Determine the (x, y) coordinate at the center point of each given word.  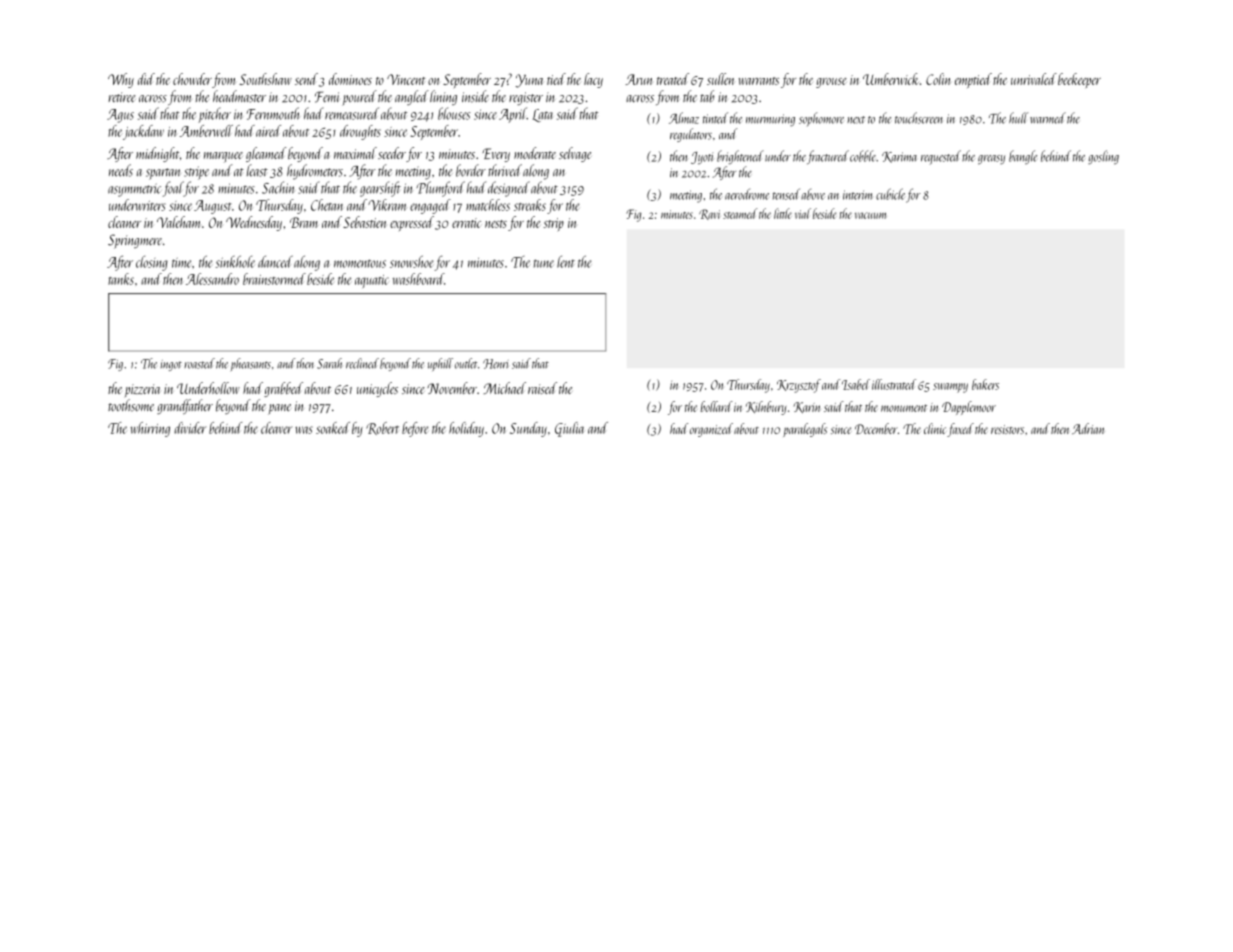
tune (544, 263)
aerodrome (747, 194)
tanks (121, 279)
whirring (150, 429)
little (783, 213)
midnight (157, 154)
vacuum (870, 215)
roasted (199, 363)
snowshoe (411, 261)
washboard (418, 279)
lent (566, 262)
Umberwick (891, 79)
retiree (122, 97)
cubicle (890, 194)
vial (803, 213)
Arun (638, 79)
